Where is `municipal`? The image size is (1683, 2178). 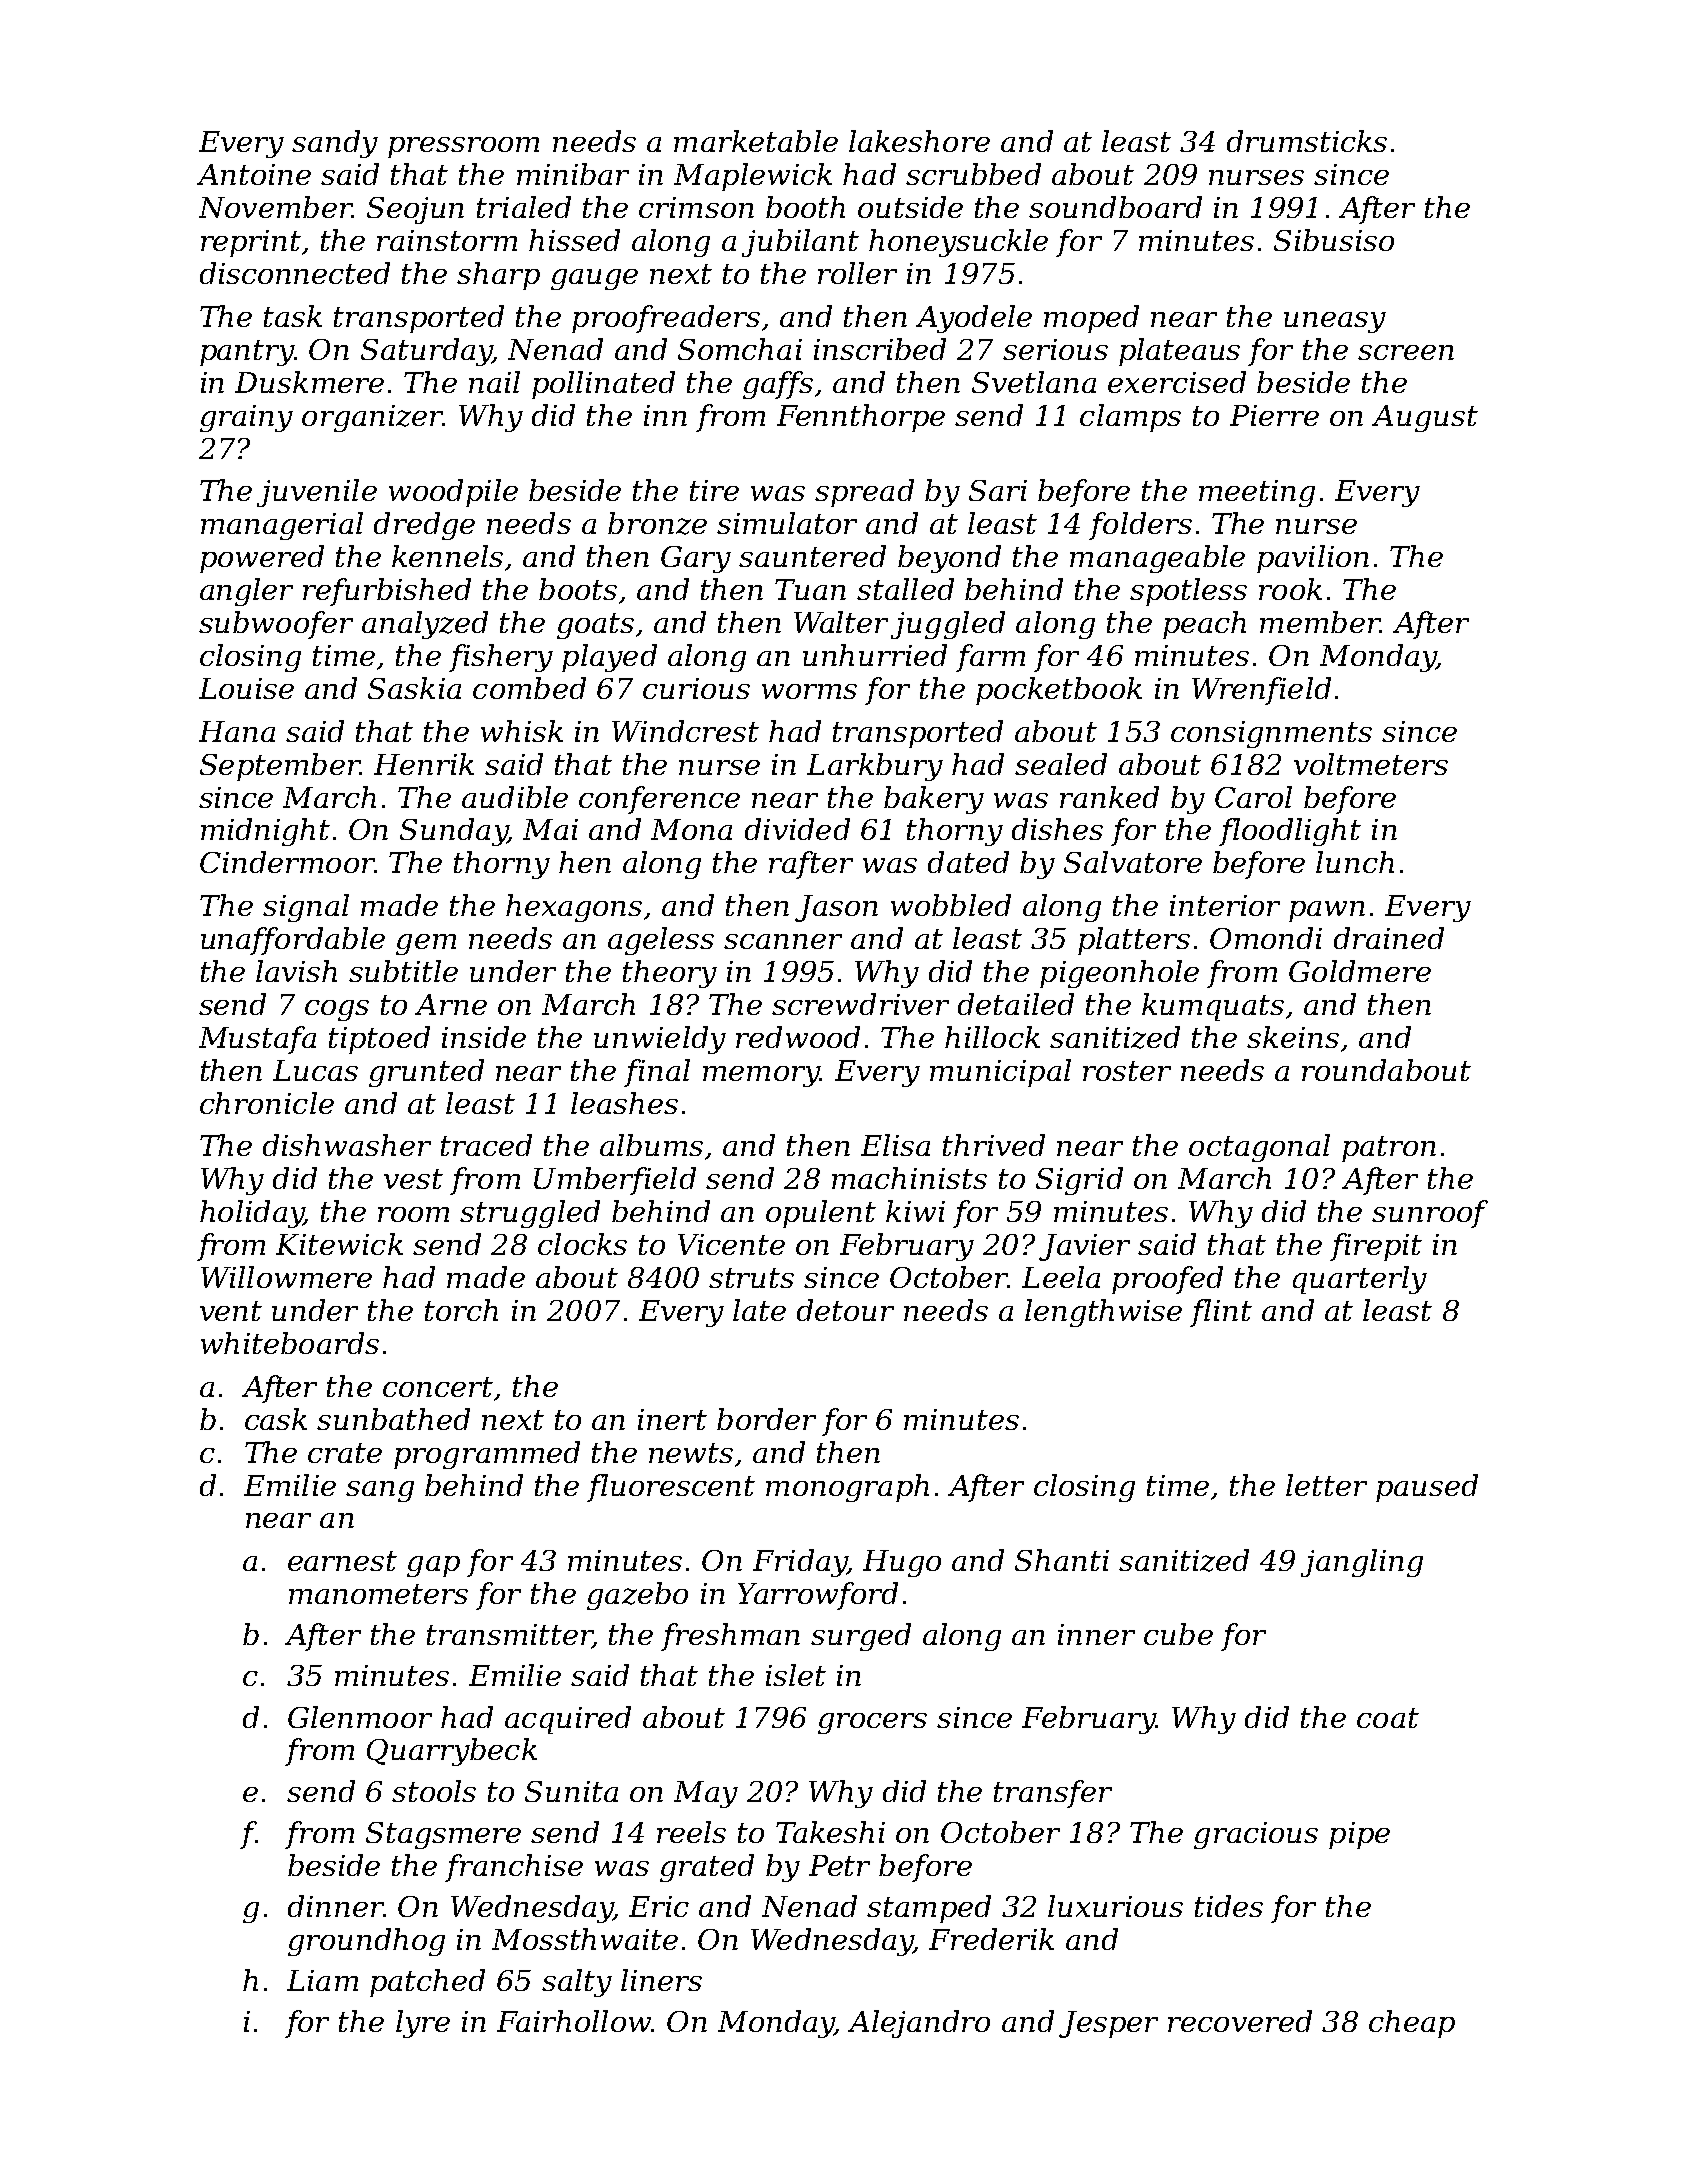 municipal is located at coordinates (1000, 1073).
